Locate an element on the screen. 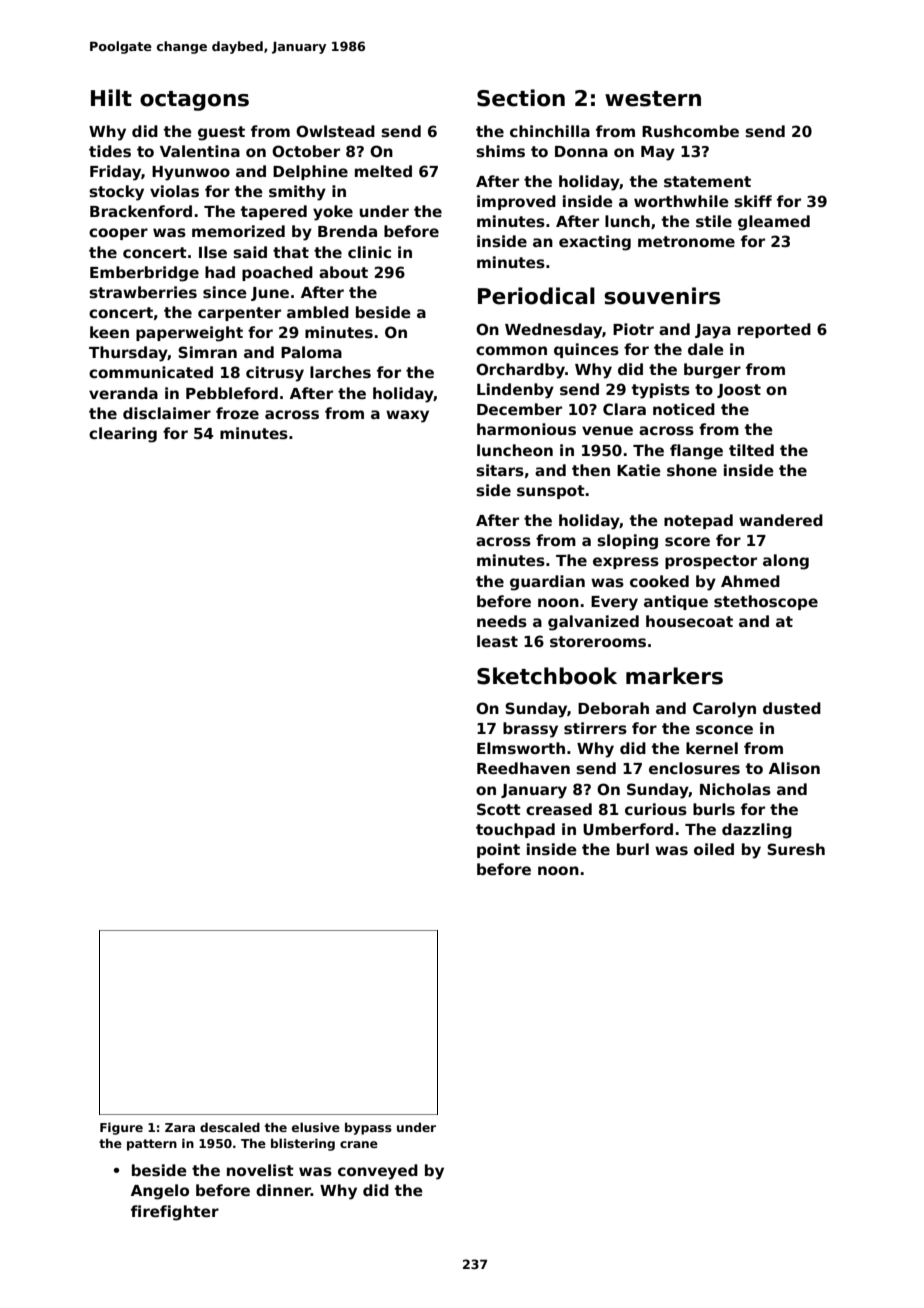  least is located at coordinates (497, 641).
